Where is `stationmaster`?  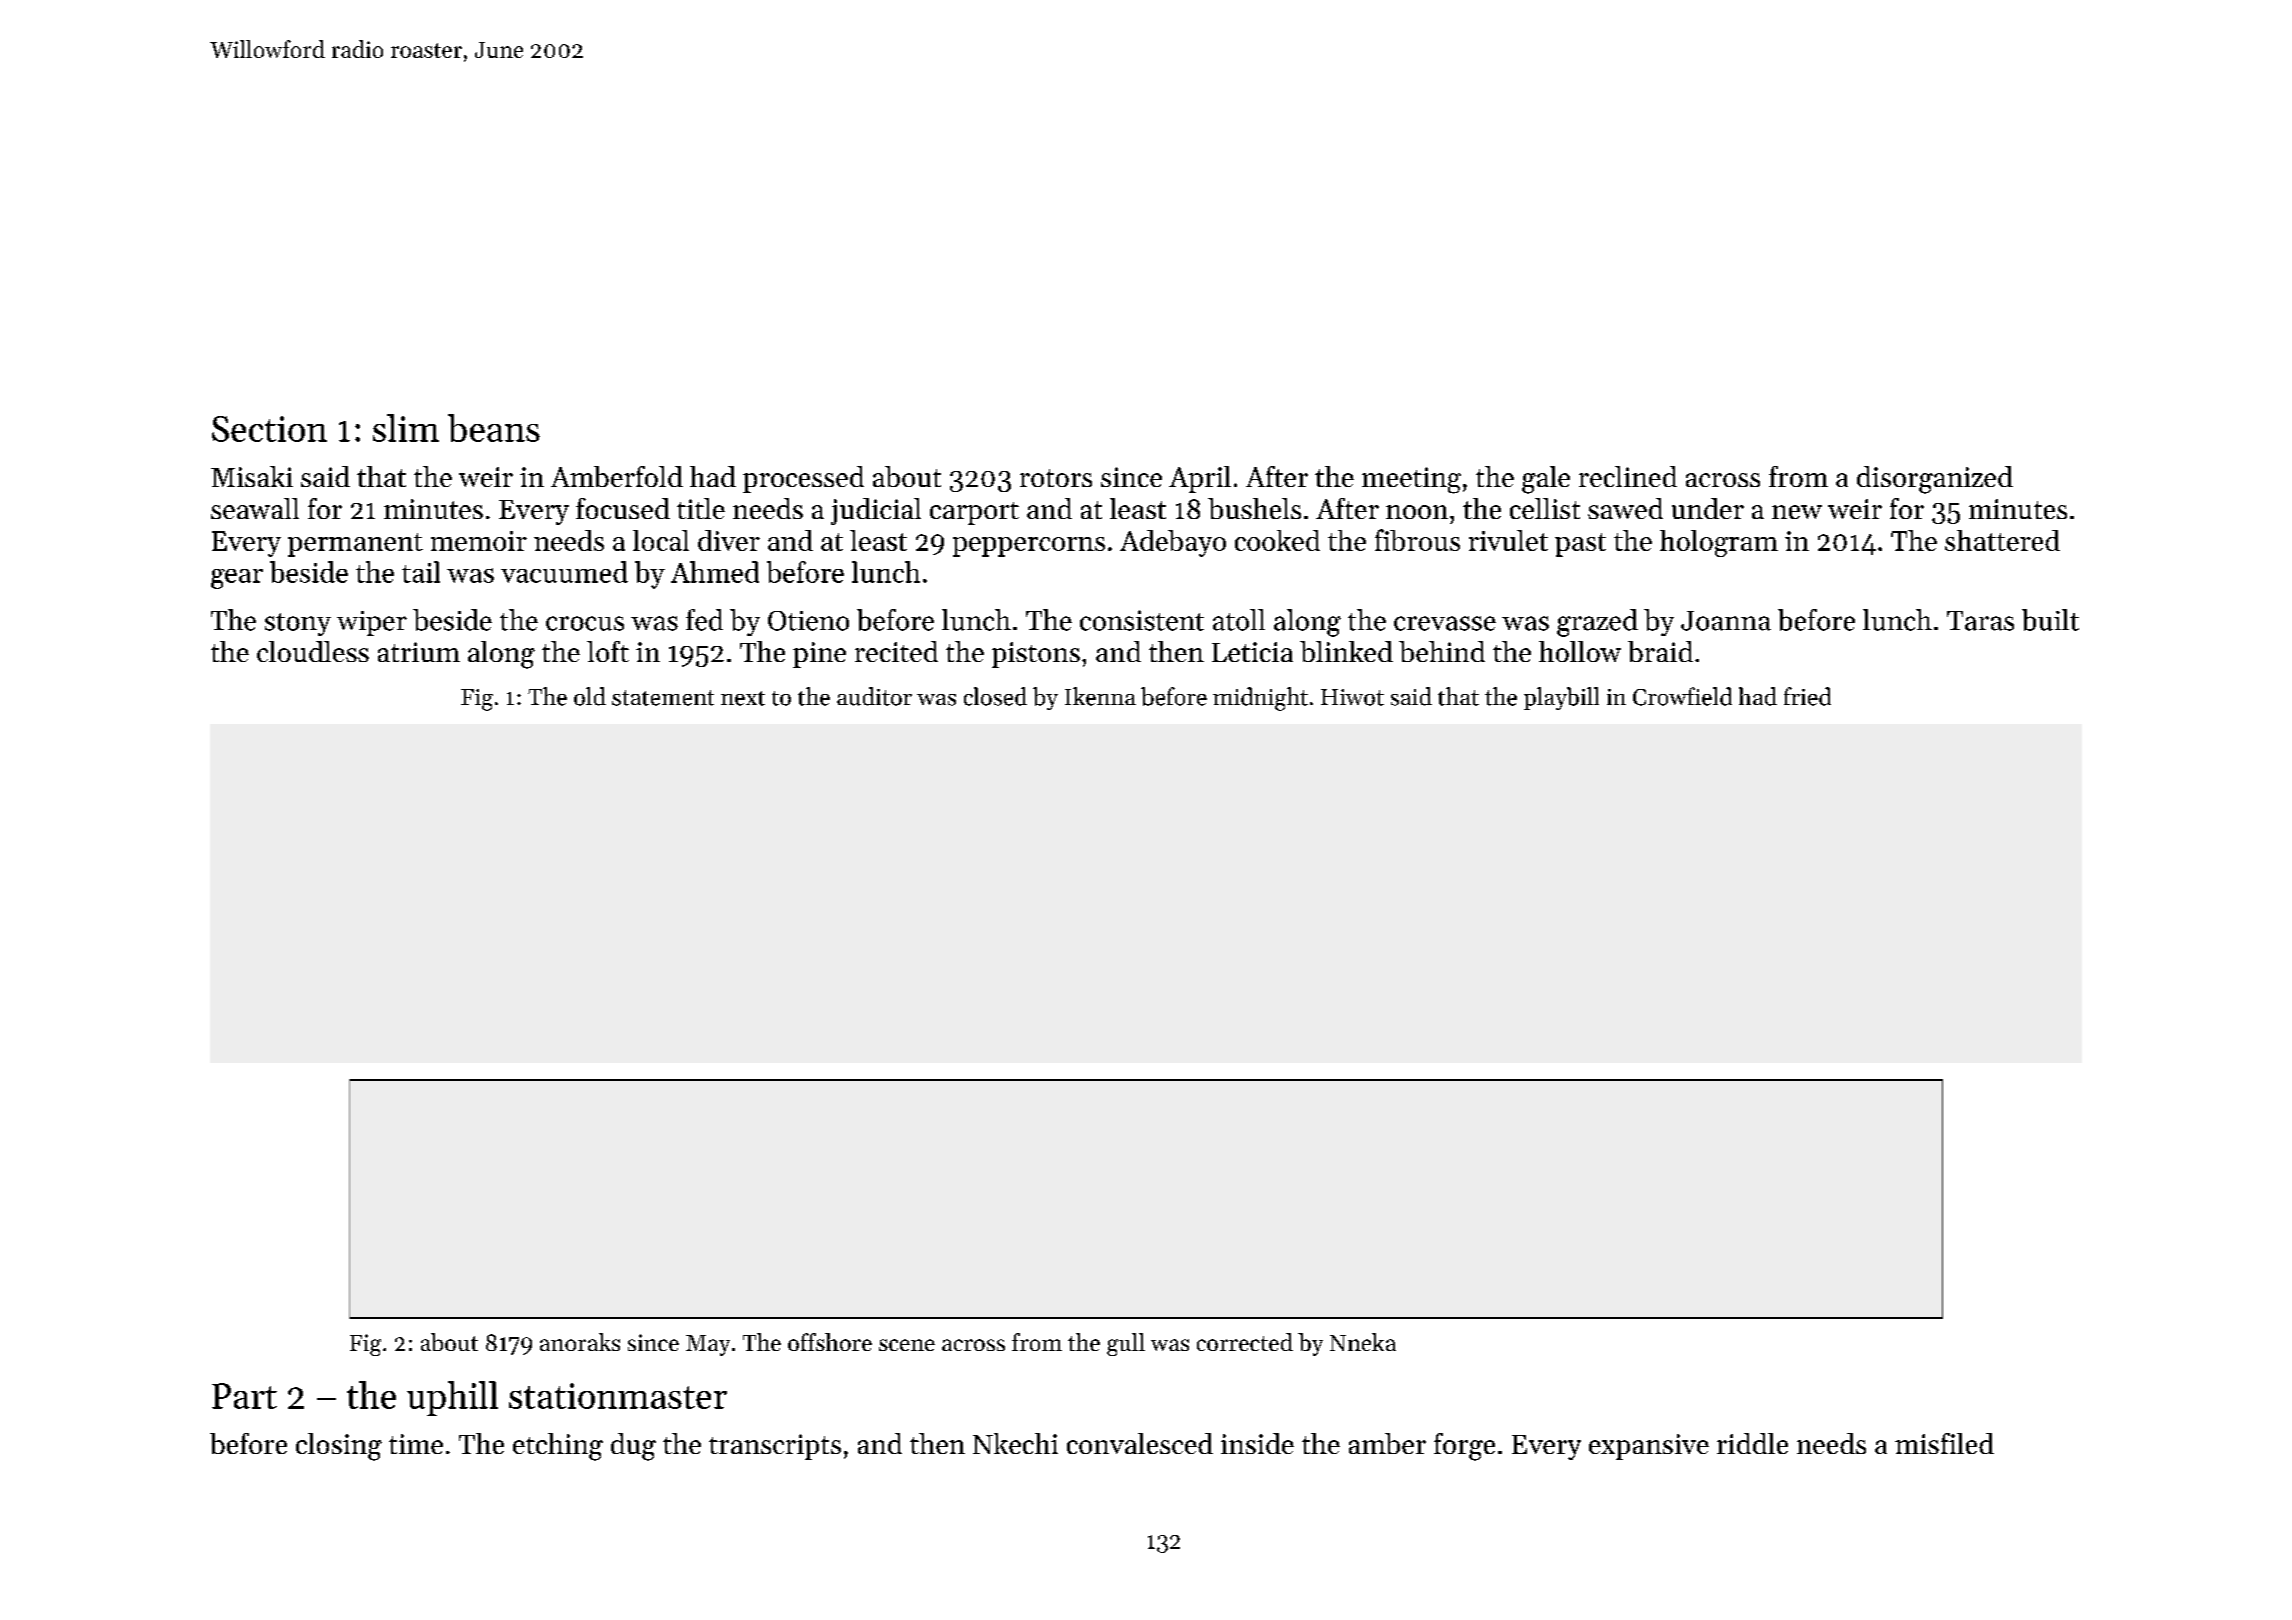
stationmaster is located at coordinates (618, 1396).
